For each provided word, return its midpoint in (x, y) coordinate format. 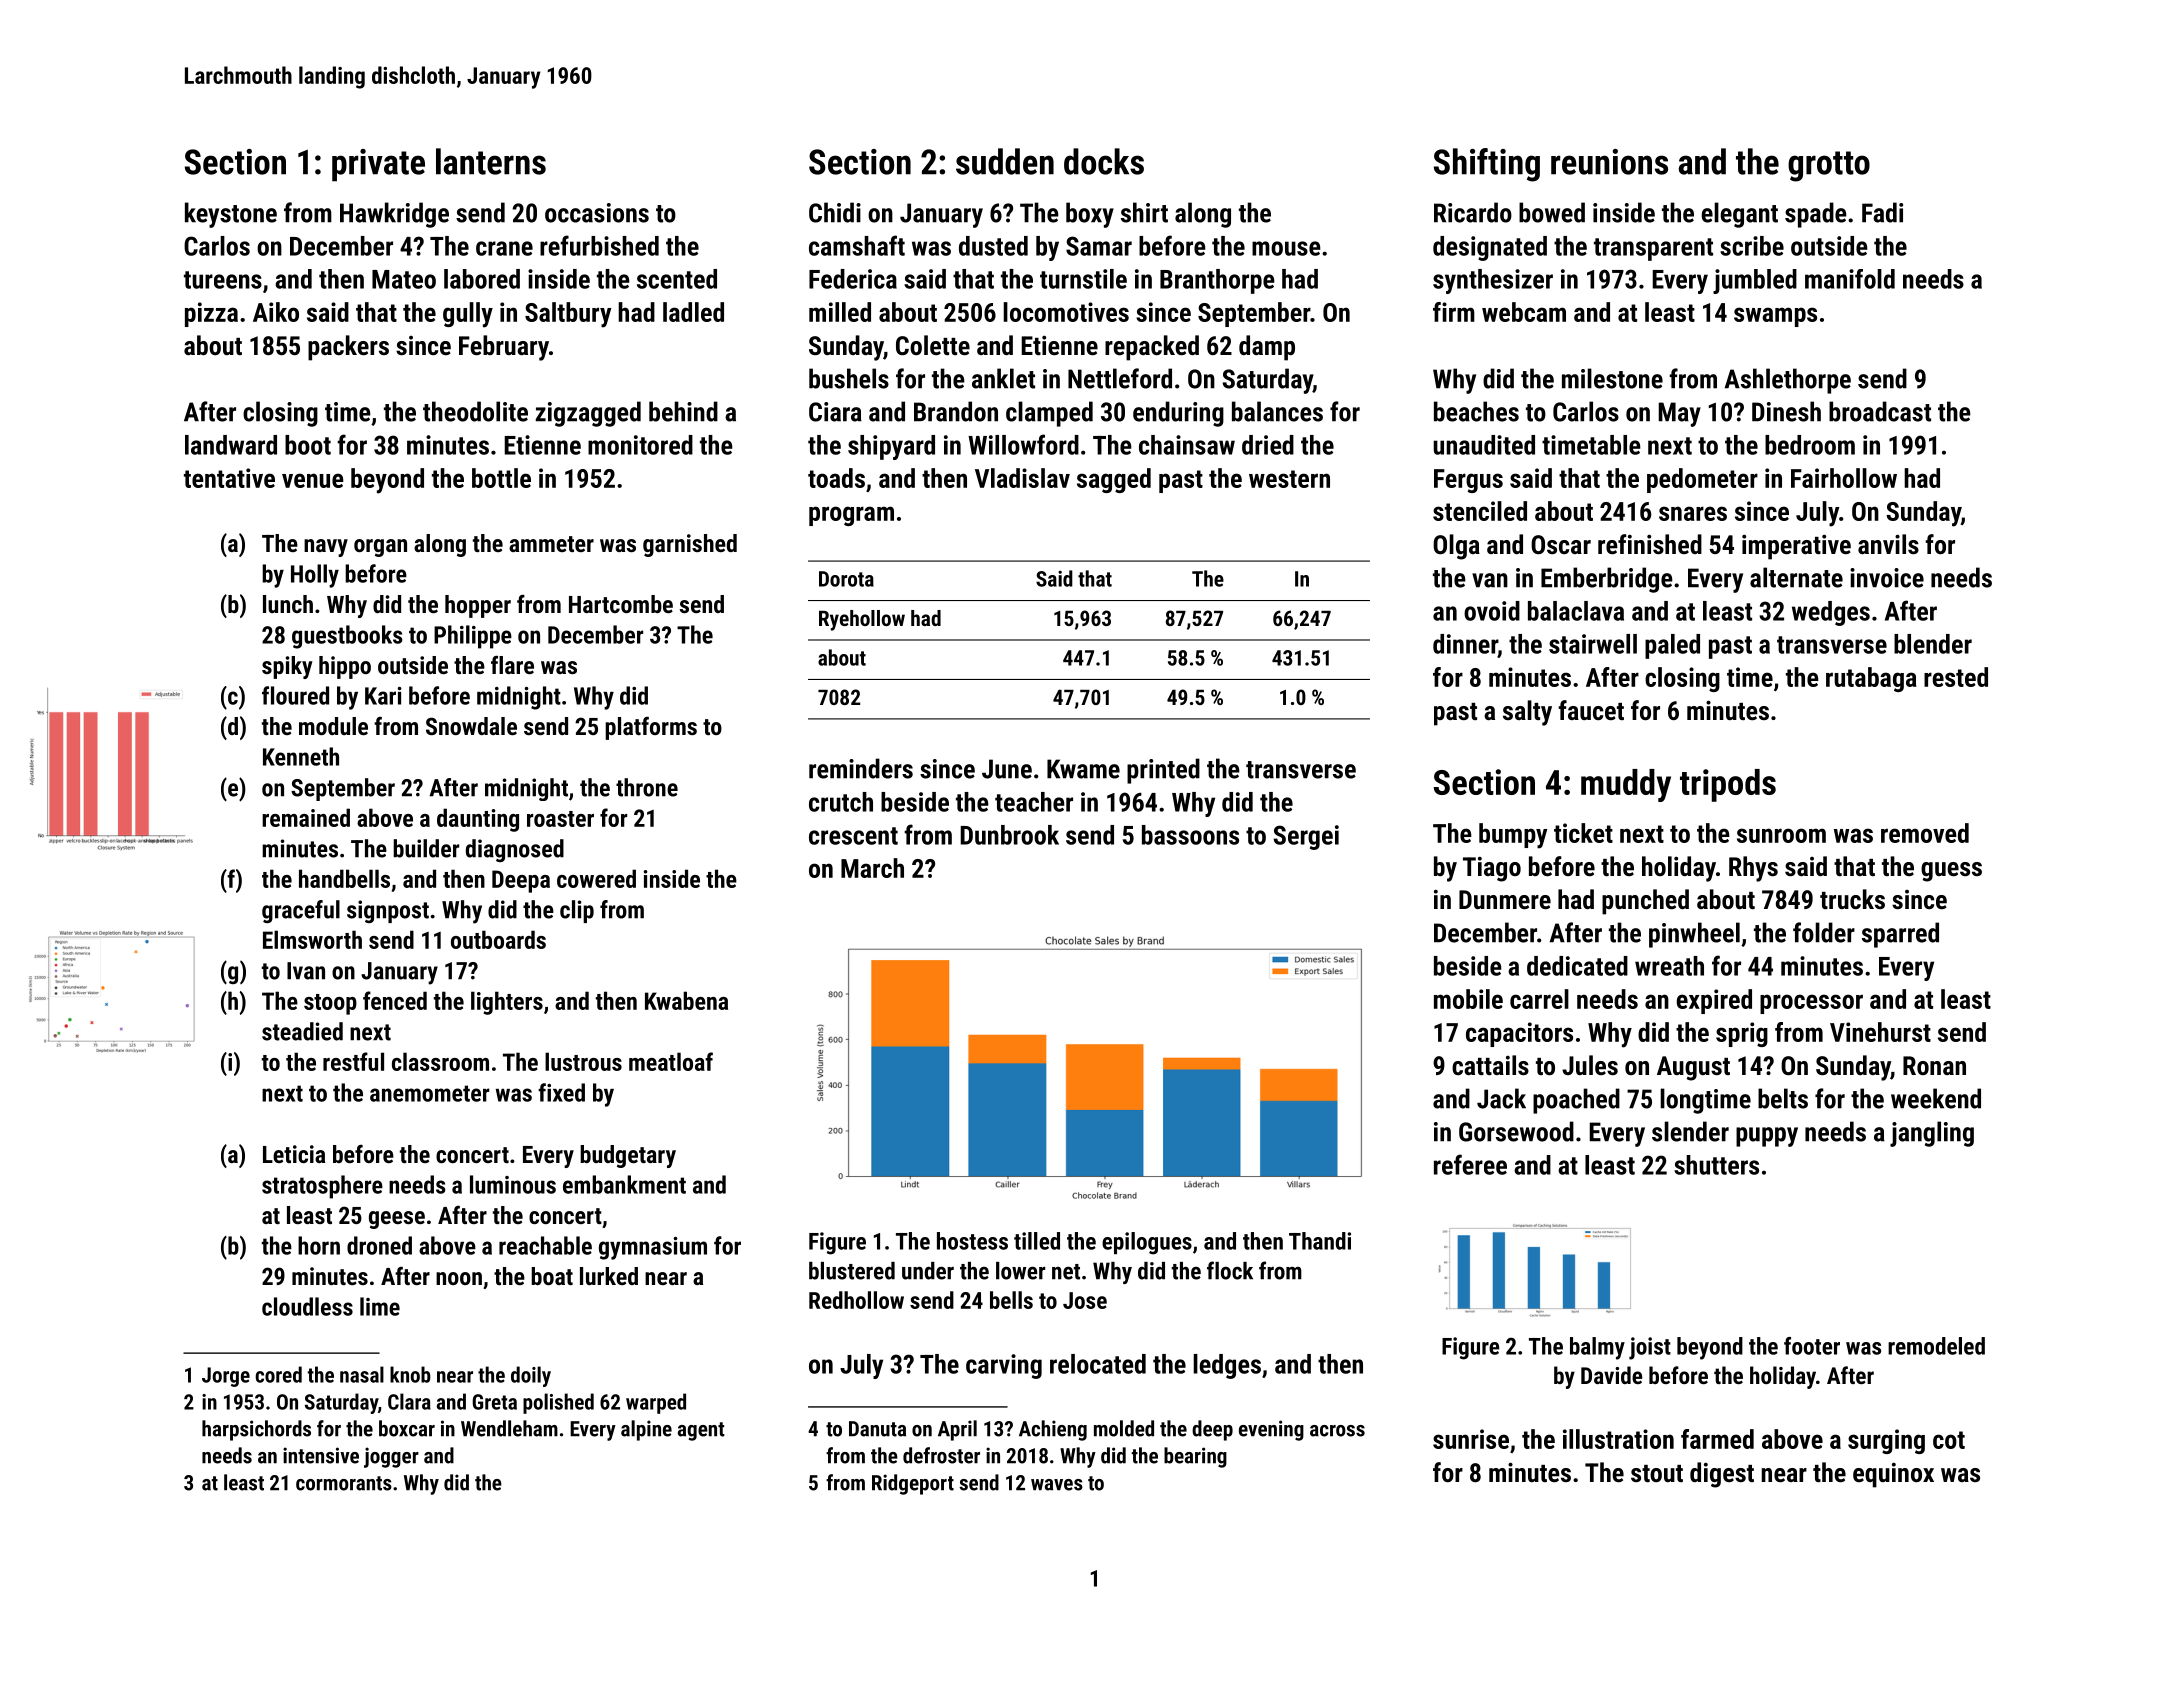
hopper (478, 606)
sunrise (1471, 1439)
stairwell (1593, 644)
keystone (231, 215)
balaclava (1576, 611)
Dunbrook (1009, 835)
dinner (1465, 644)
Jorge (226, 1377)
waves (1057, 1485)
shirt (1144, 212)
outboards (498, 939)
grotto (1829, 166)
